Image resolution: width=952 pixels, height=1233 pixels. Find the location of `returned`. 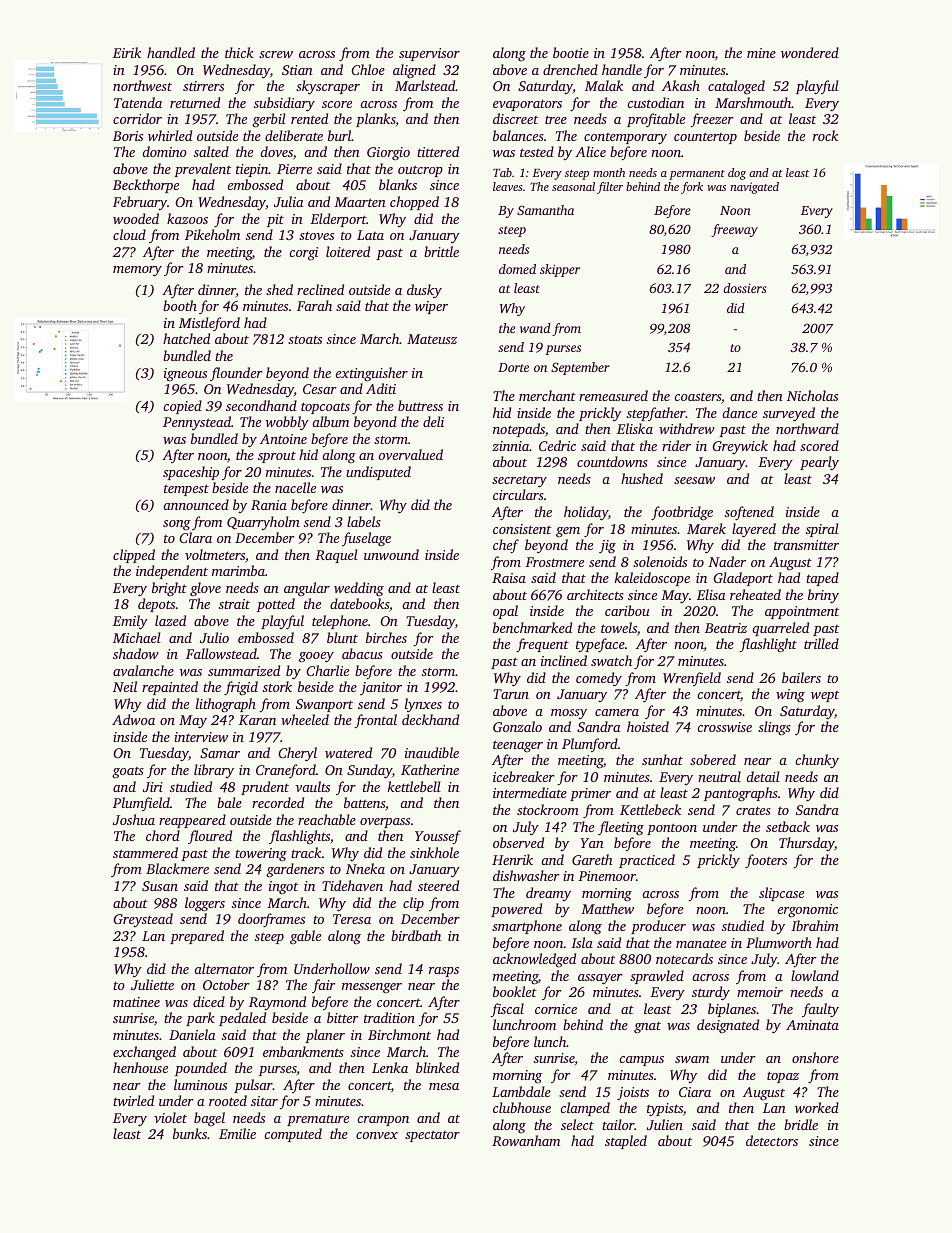

returned is located at coordinates (195, 102).
